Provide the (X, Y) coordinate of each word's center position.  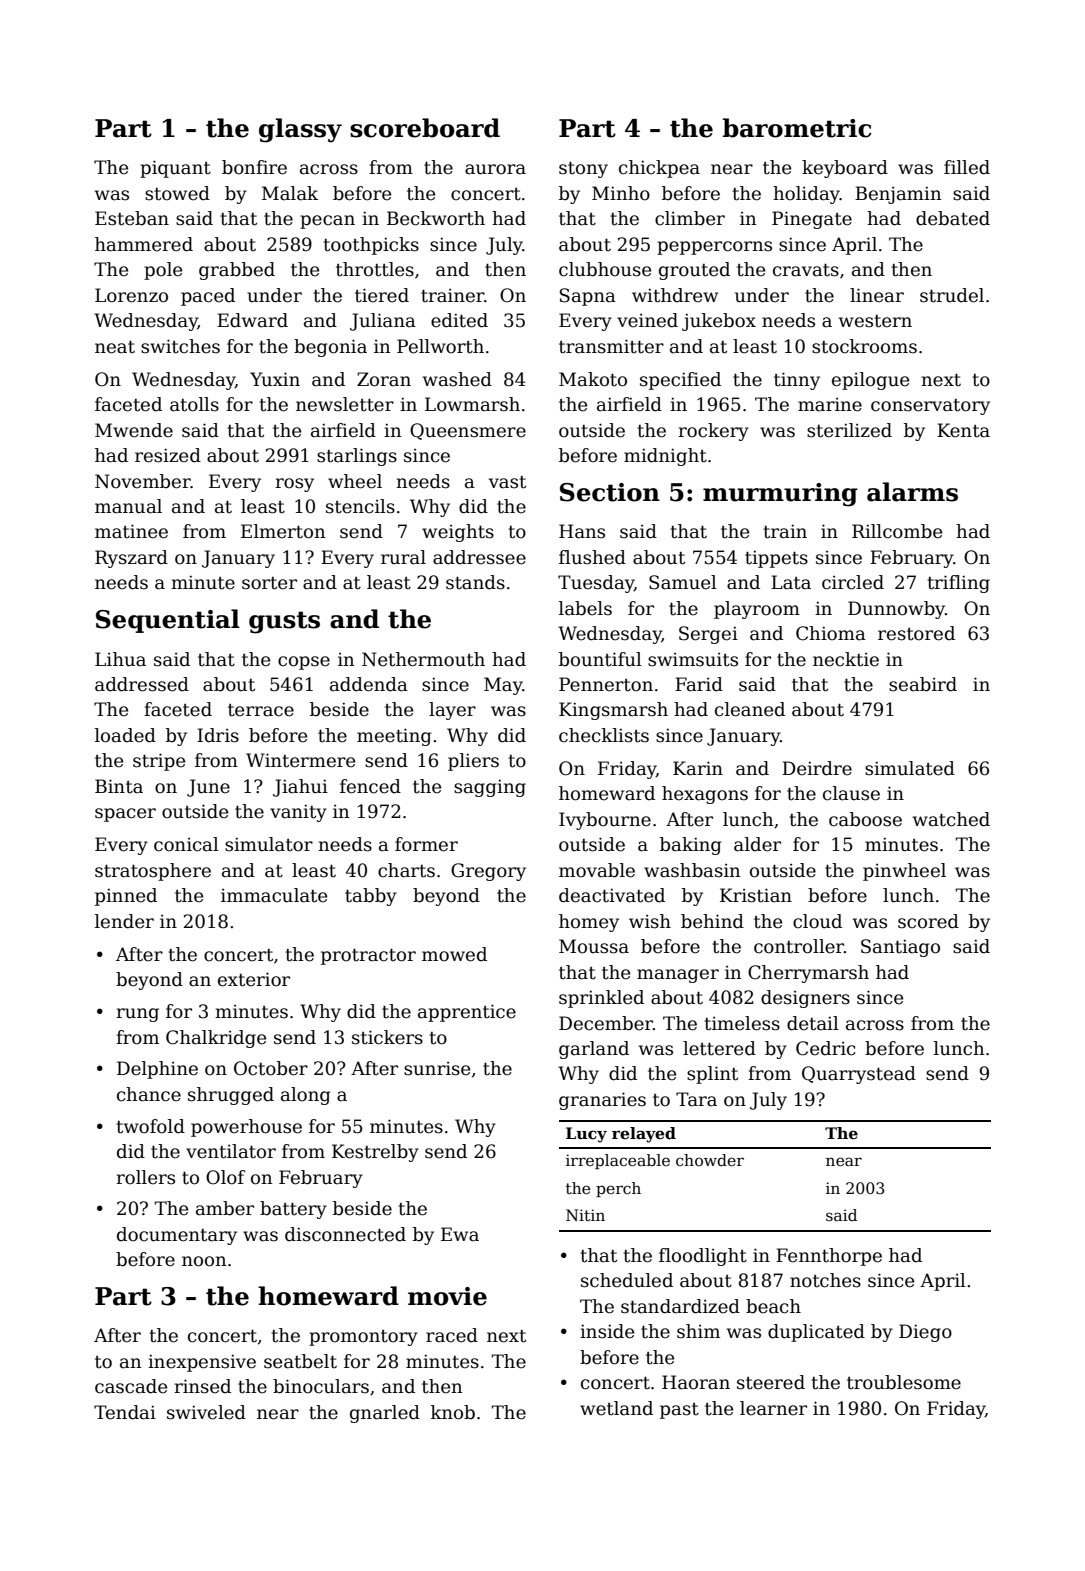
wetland (616, 1408)
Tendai (125, 1412)
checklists (604, 735)
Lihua (120, 659)
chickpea (659, 169)
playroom (757, 610)
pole (163, 271)
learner (773, 1408)
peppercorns (714, 248)
